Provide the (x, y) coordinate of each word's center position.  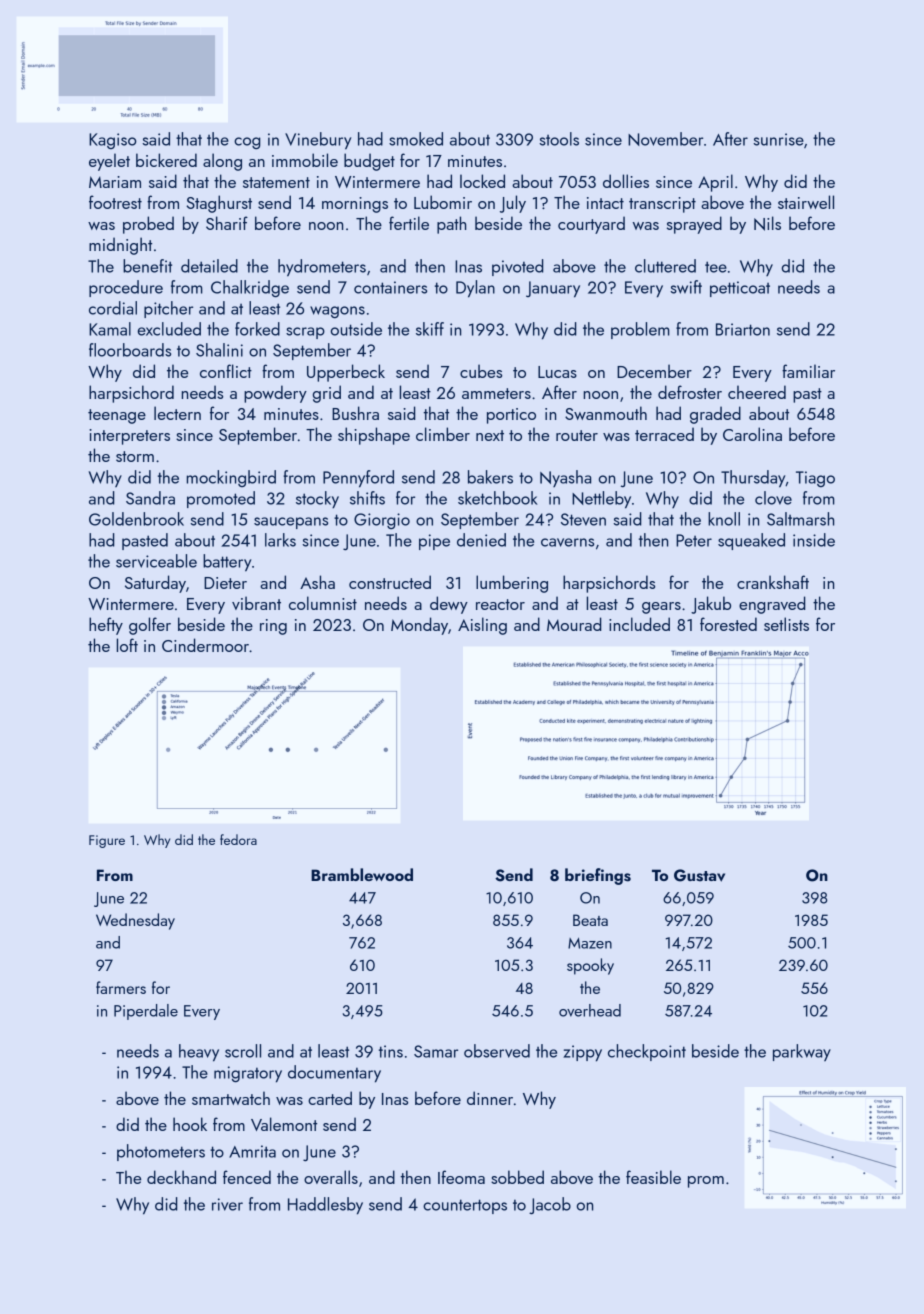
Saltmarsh (800, 519)
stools (559, 139)
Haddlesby (325, 1206)
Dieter (225, 583)
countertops (465, 1206)
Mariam (115, 182)
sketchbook (498, 498)
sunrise (778, 139)
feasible (653, 1177)
